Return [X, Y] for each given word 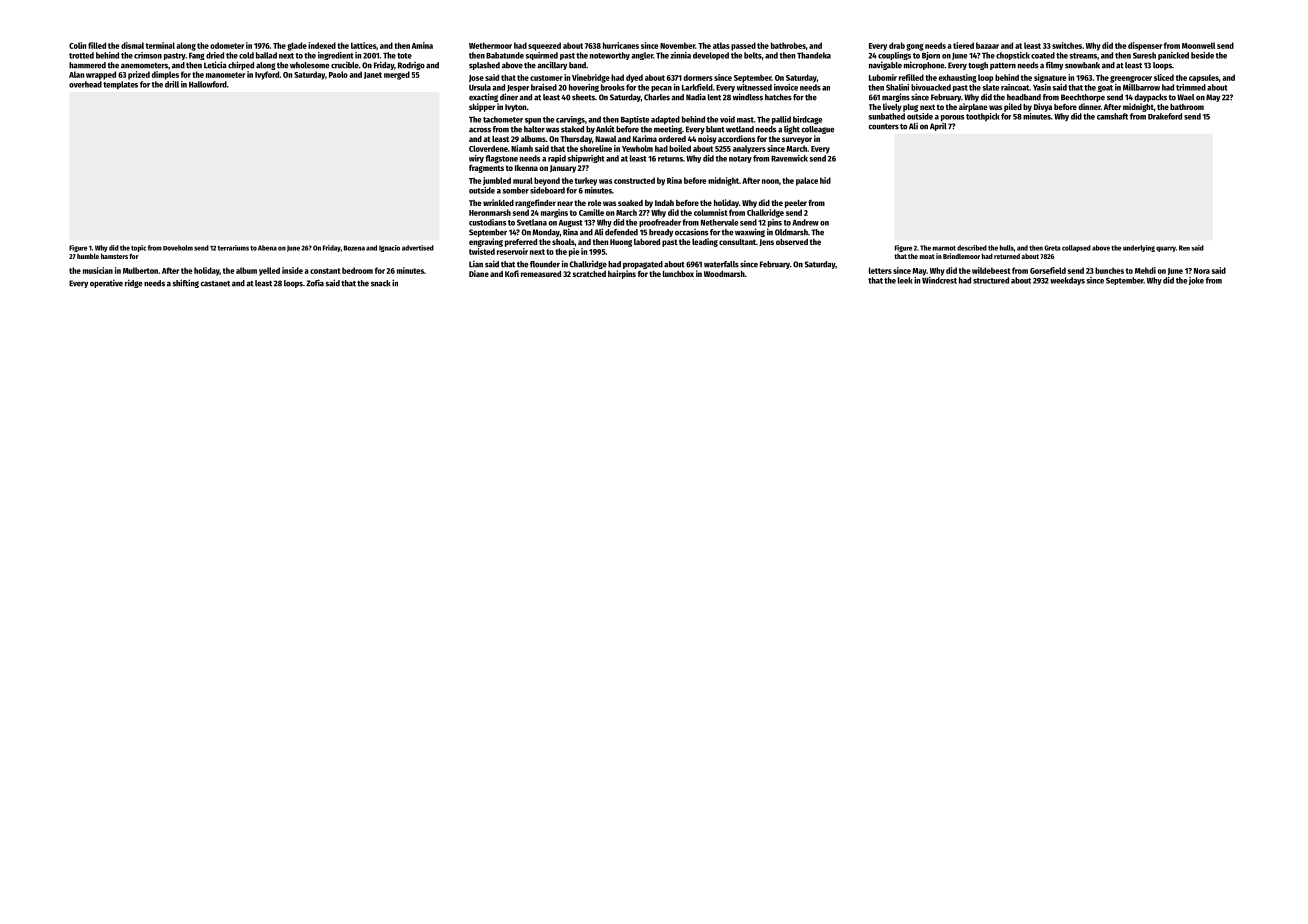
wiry [476, 159]
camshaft [1112, 116]
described [972, 248]
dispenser [1145, 46]
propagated [643, 265]
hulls [1007, 248]
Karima [645, 138]
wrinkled [498, 202]
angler [642, 56]
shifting [186, 283]
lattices [363, 45]
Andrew [805, 222]
